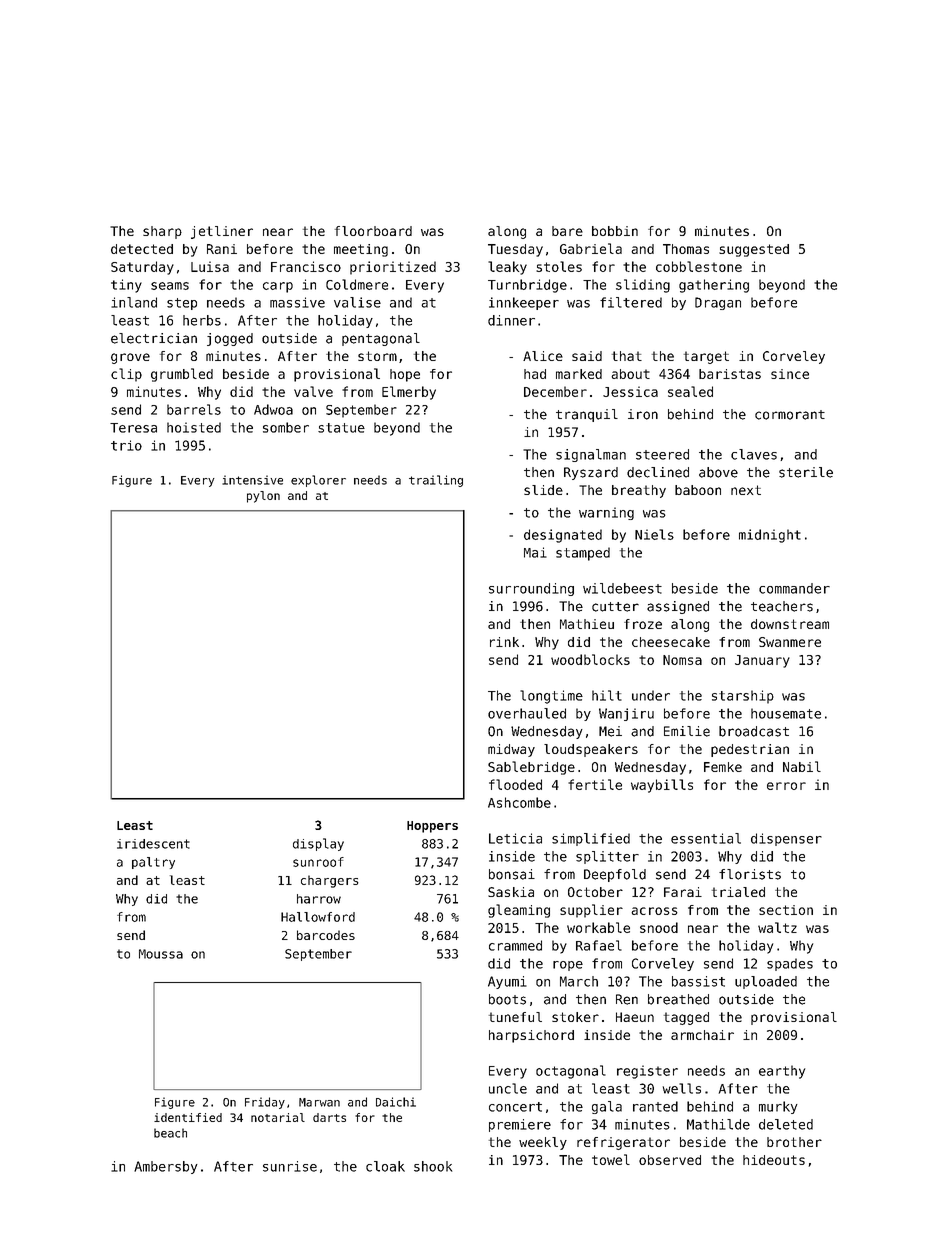  I want to click on pylon, so click(263, 497).
